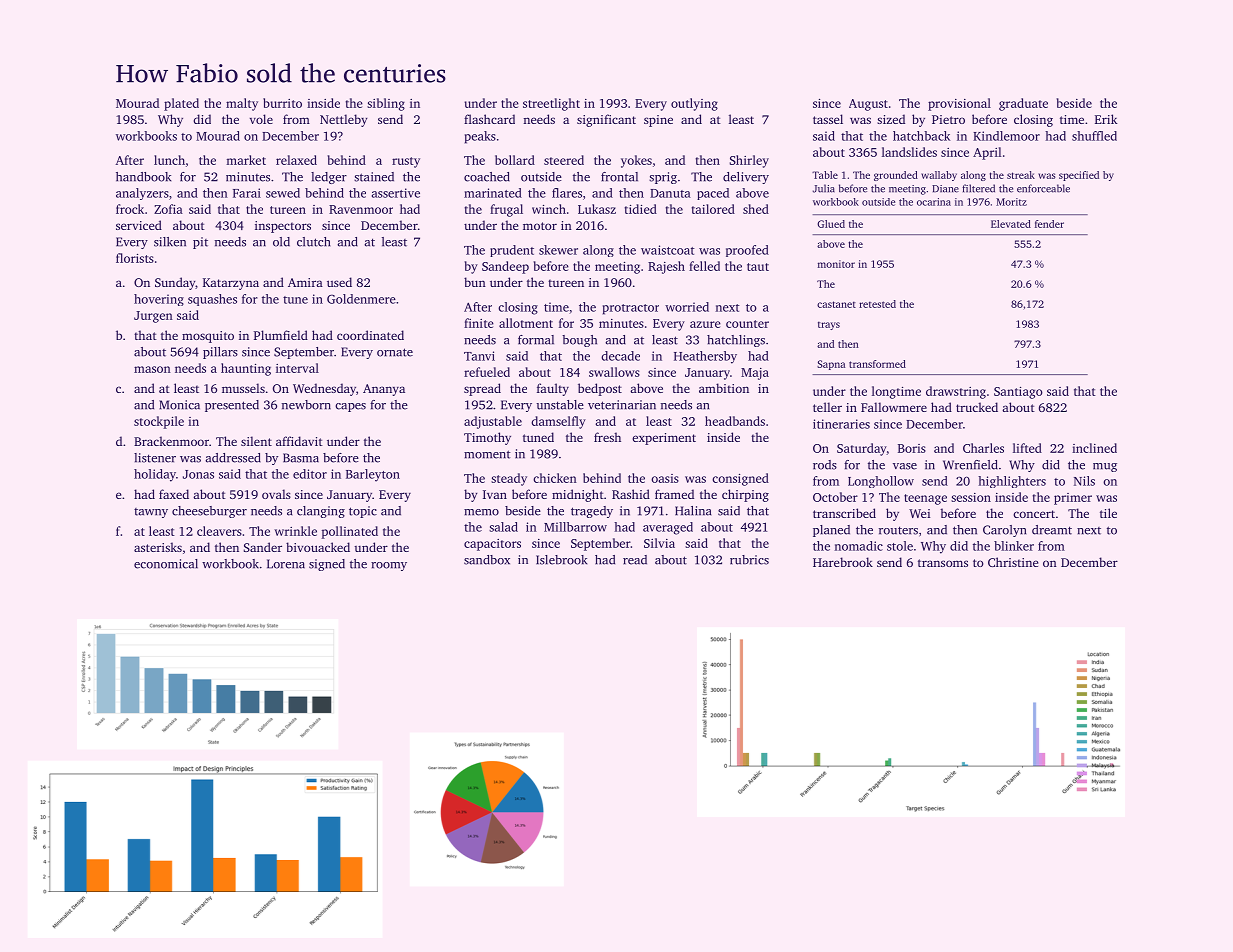 The height and width of the page is (952, 1233). I want to click on Timothy, so click(487, 438).
